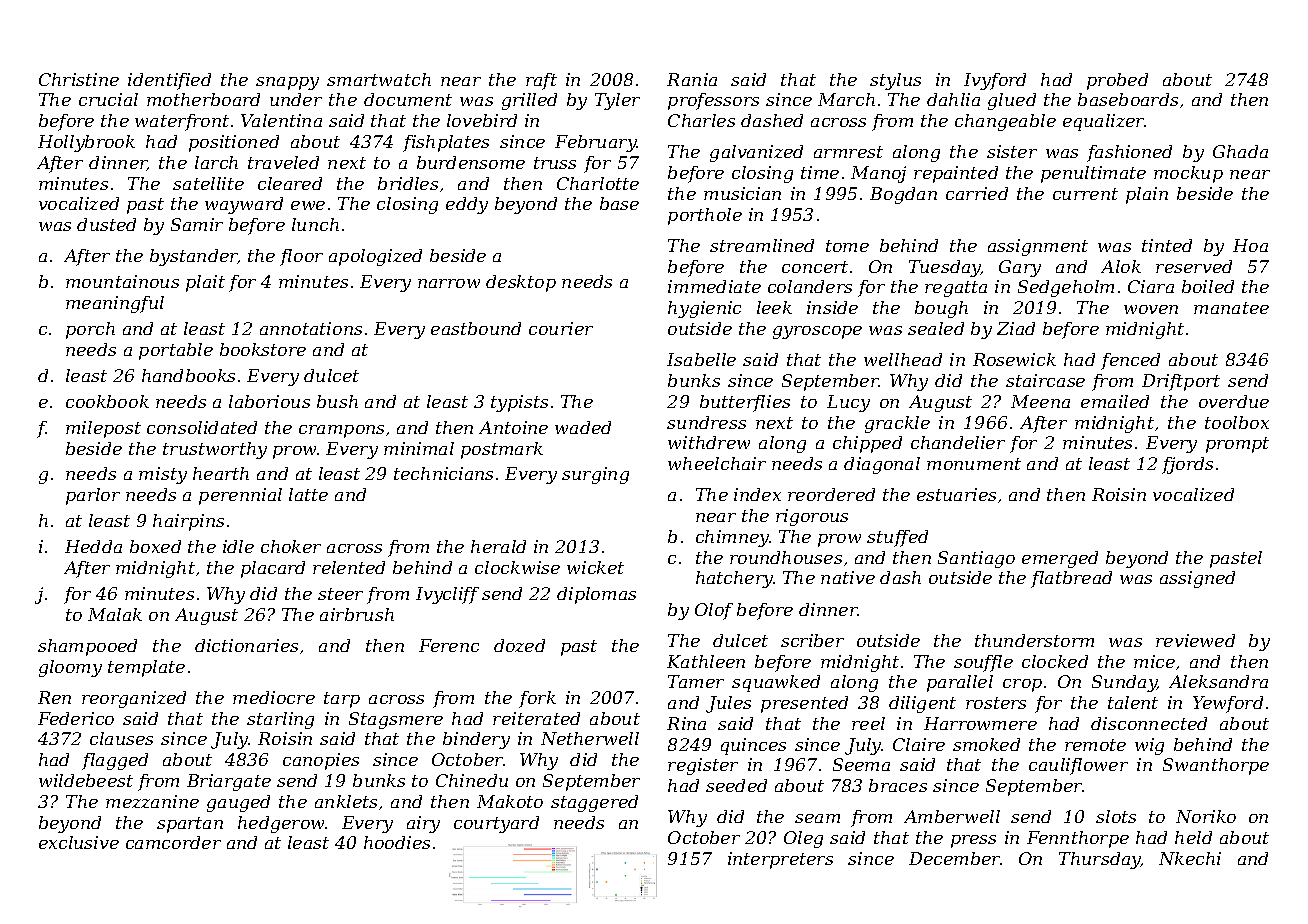  I want to click on airbrush, so click(357, 614).
